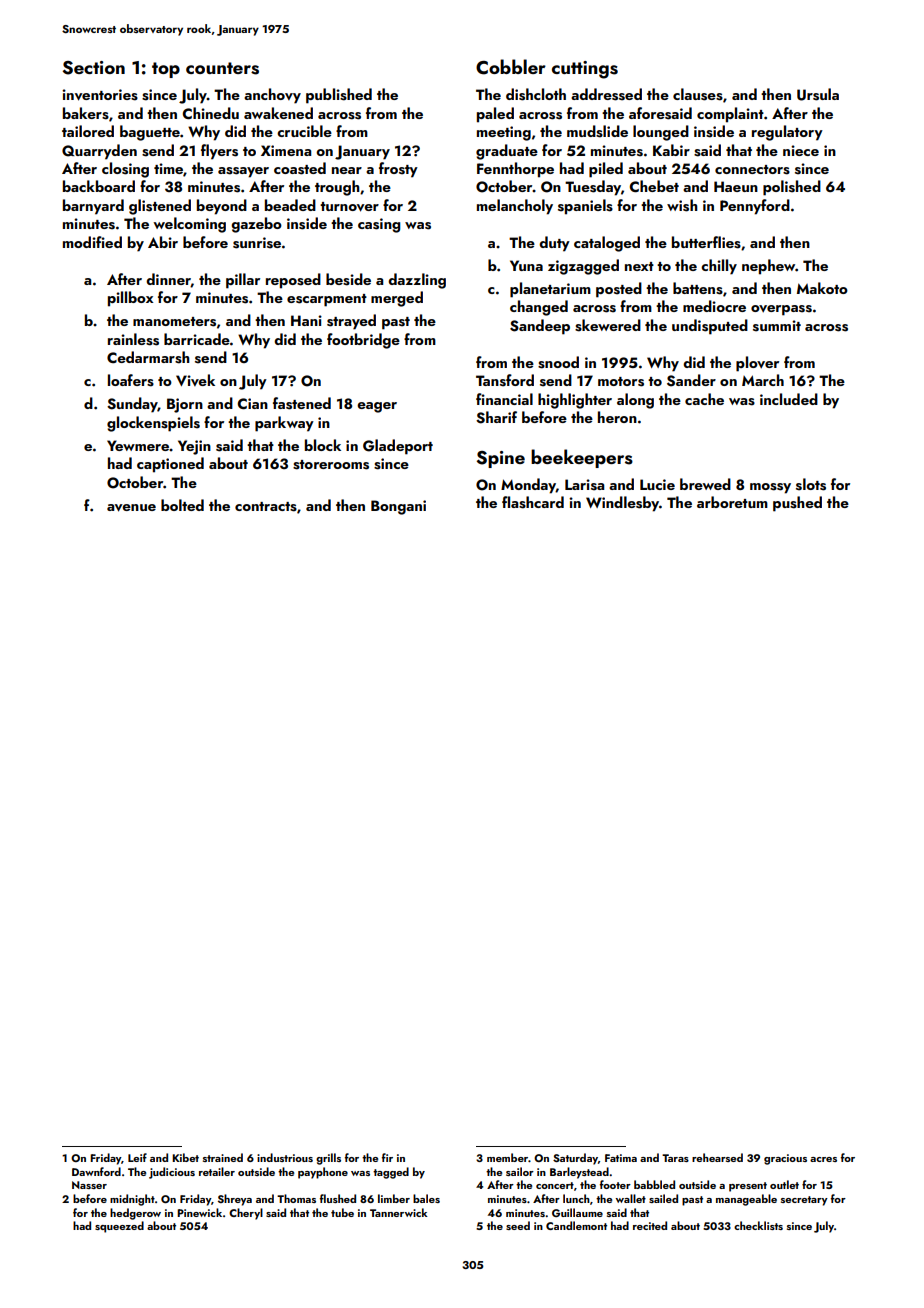  I want to click on Windlesby, so click(622, 504).
